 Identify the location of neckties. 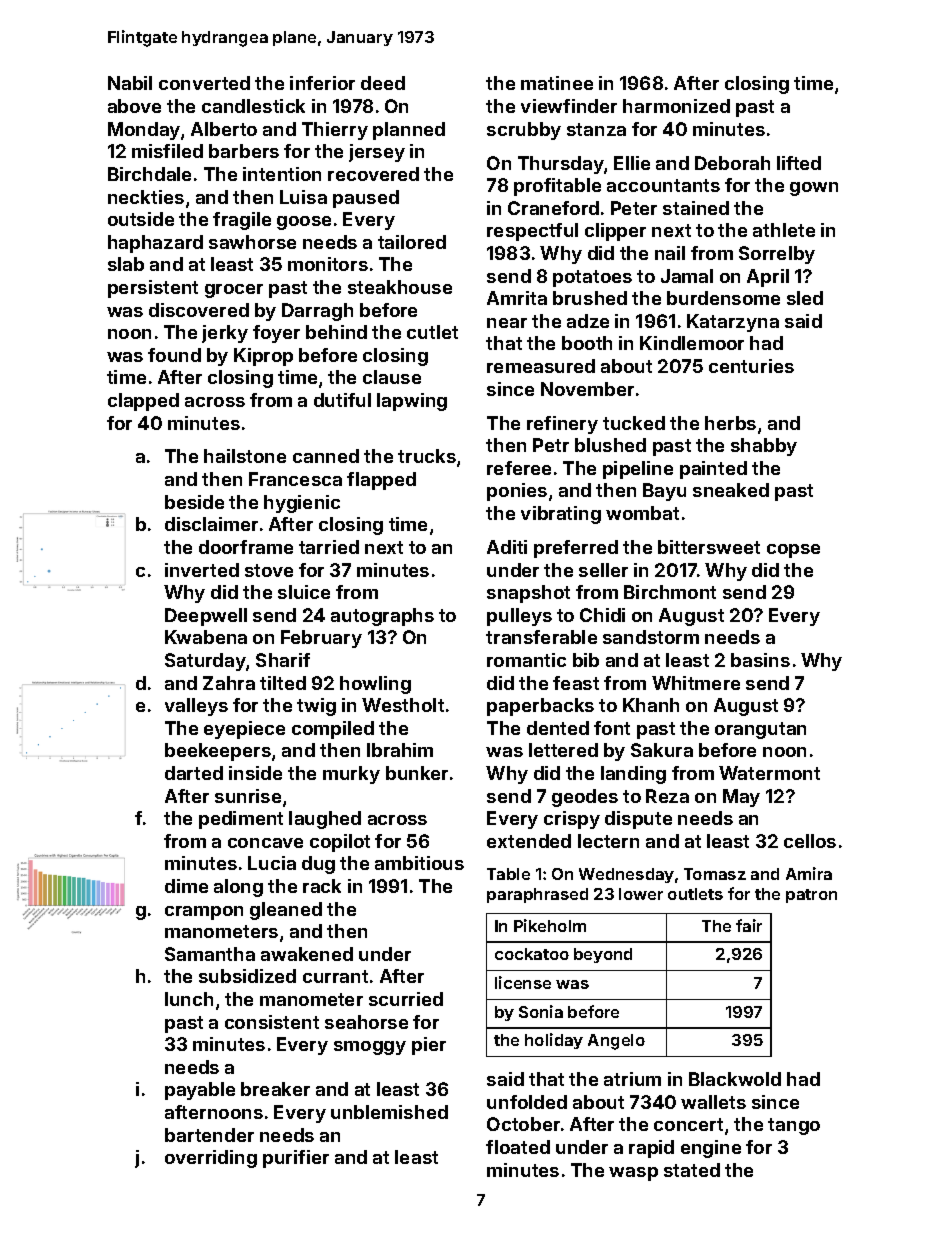
(146, 197).
